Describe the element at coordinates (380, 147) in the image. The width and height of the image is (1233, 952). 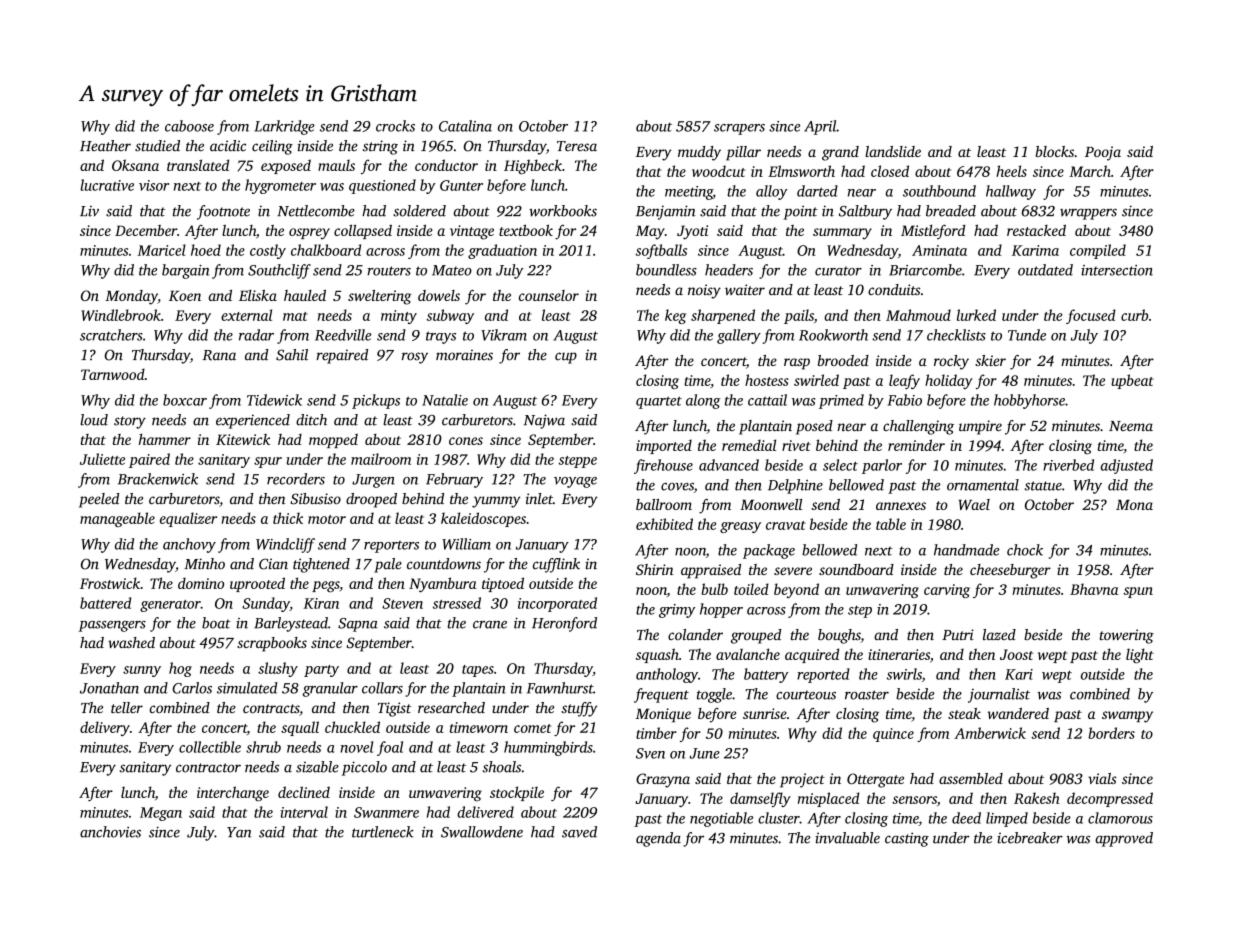
I see `string` at that location.
